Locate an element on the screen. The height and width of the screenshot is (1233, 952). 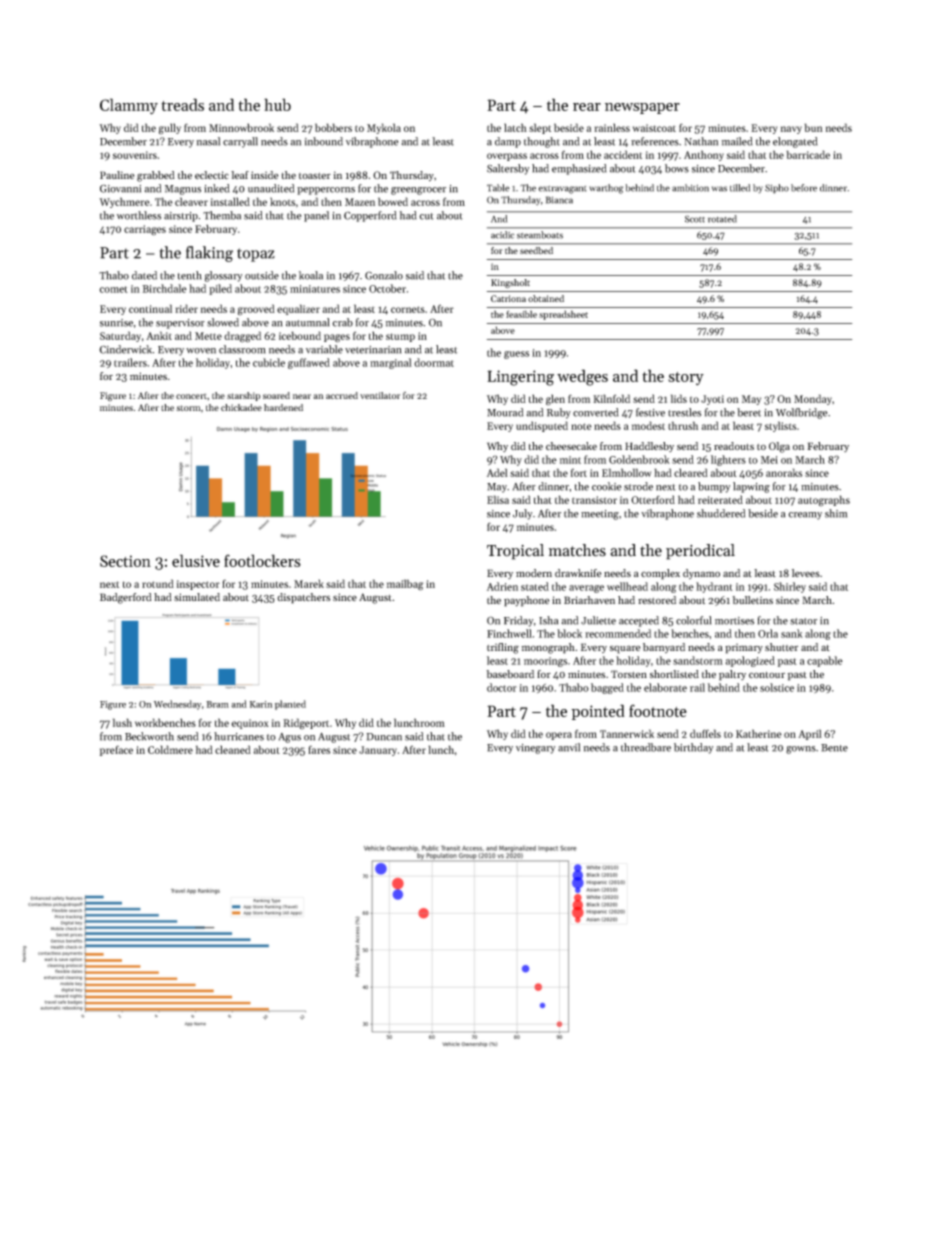
latch is located at coordinates (515, 127).
